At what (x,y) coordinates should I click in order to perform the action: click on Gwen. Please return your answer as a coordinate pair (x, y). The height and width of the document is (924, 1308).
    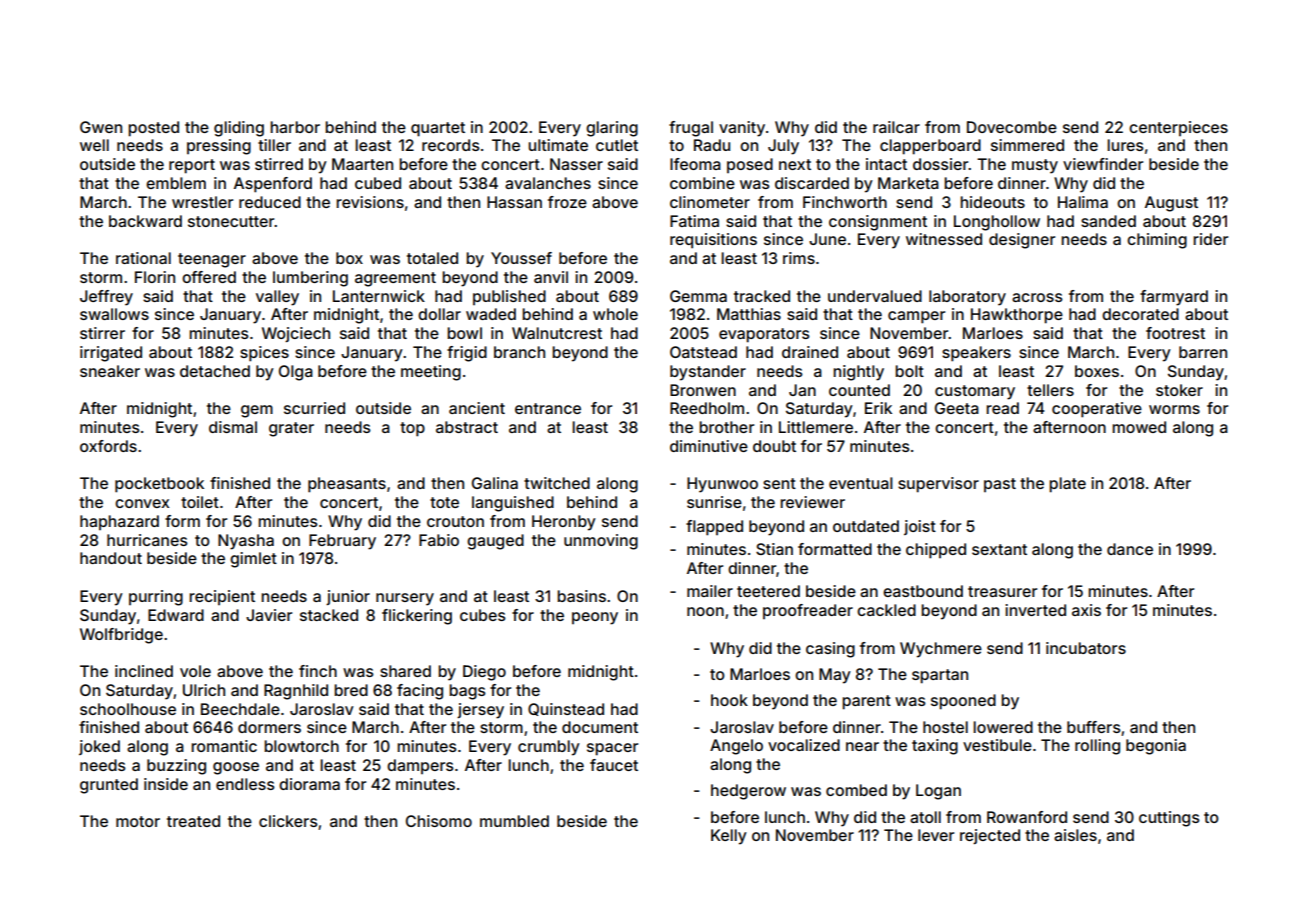
    Looking at the image, I should click on (101, 127).
